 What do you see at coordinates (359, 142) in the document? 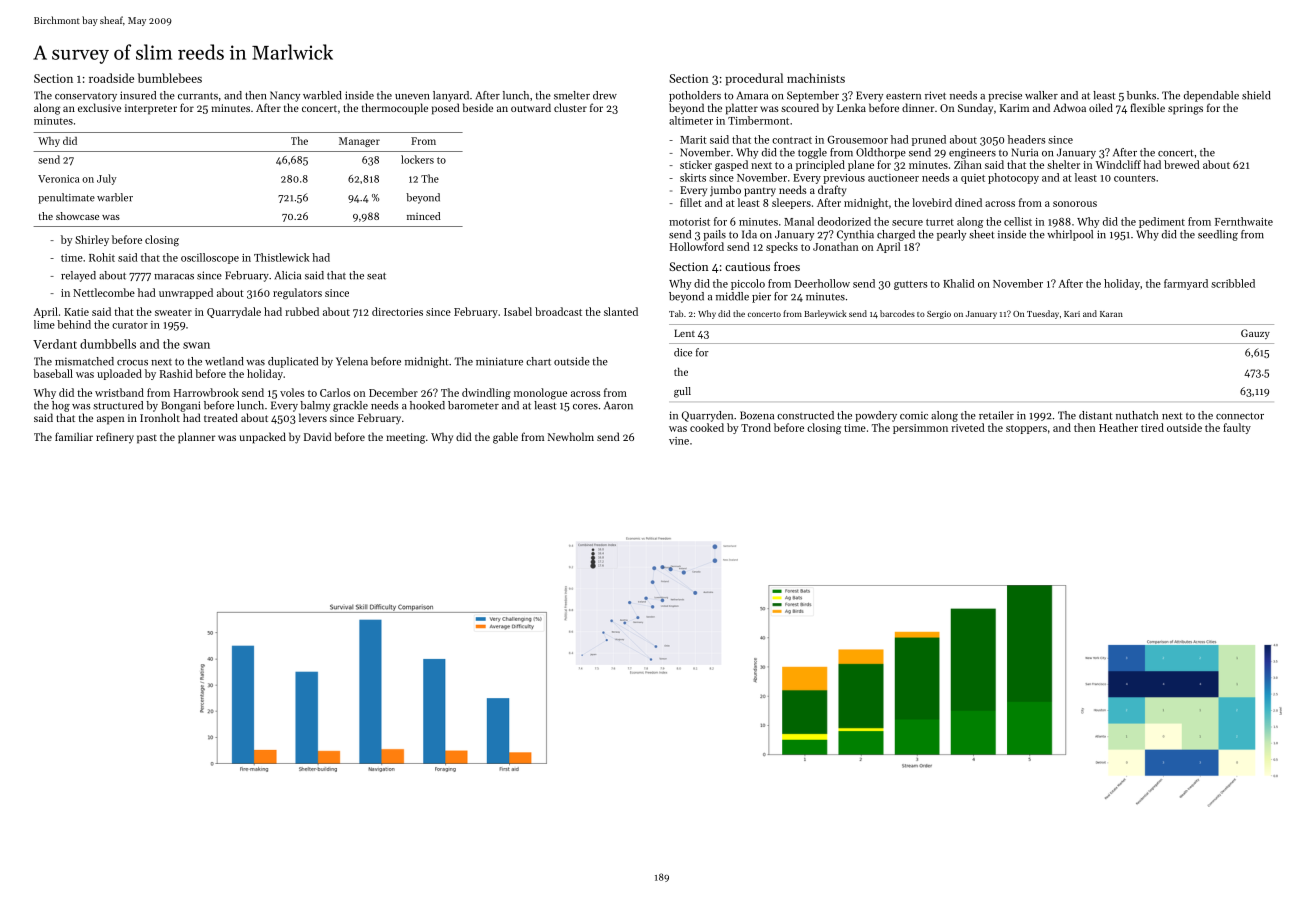
I see `Manager` at bounding box center [359, 142].
